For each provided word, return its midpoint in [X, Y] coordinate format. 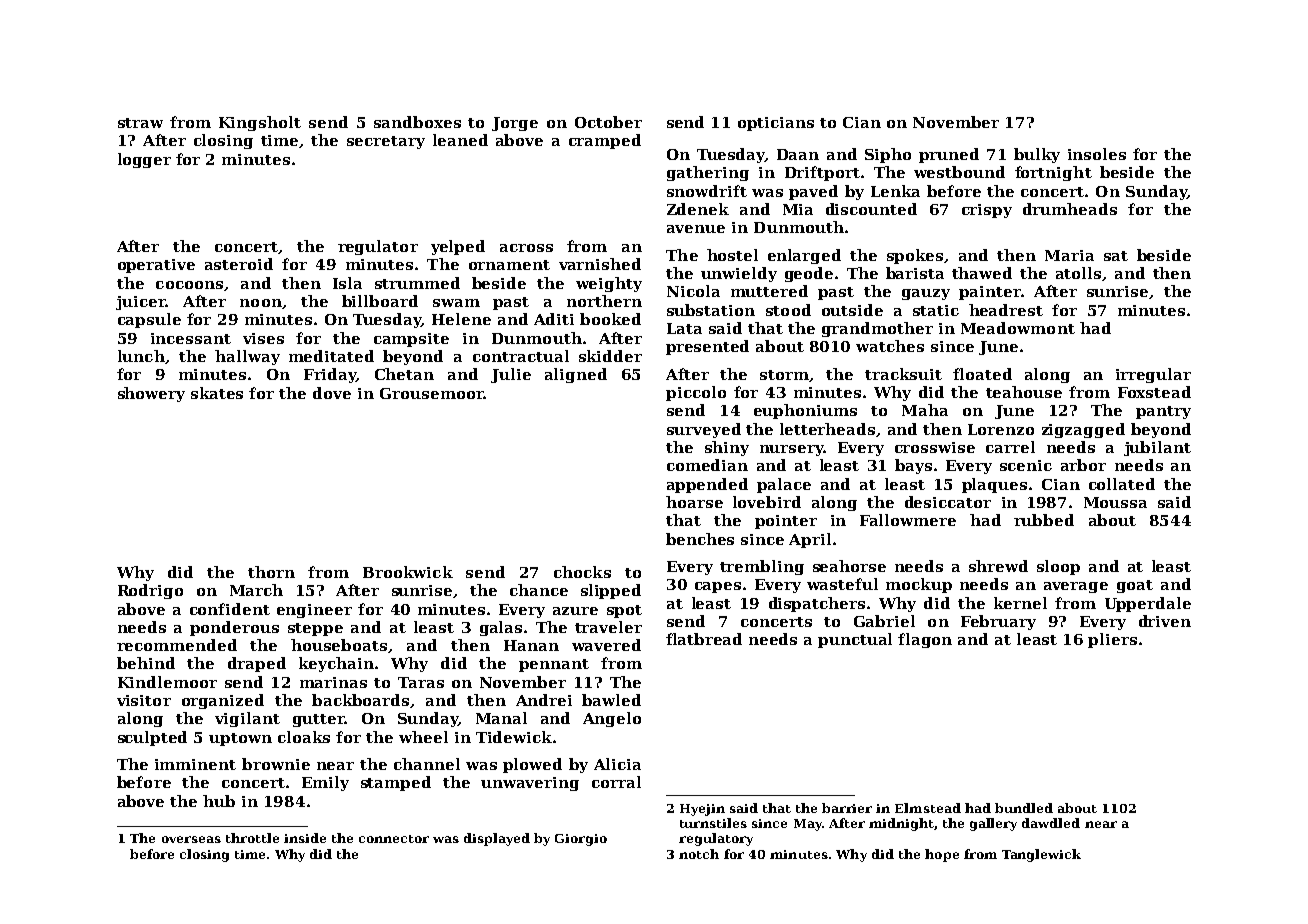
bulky [1037, 155]
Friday [330, 375]
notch [699, 854]
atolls [1078, 273]
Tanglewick [1041, 855]
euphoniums [805, 411]
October [608, 122]
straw [140, 123]
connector [394, 839]
